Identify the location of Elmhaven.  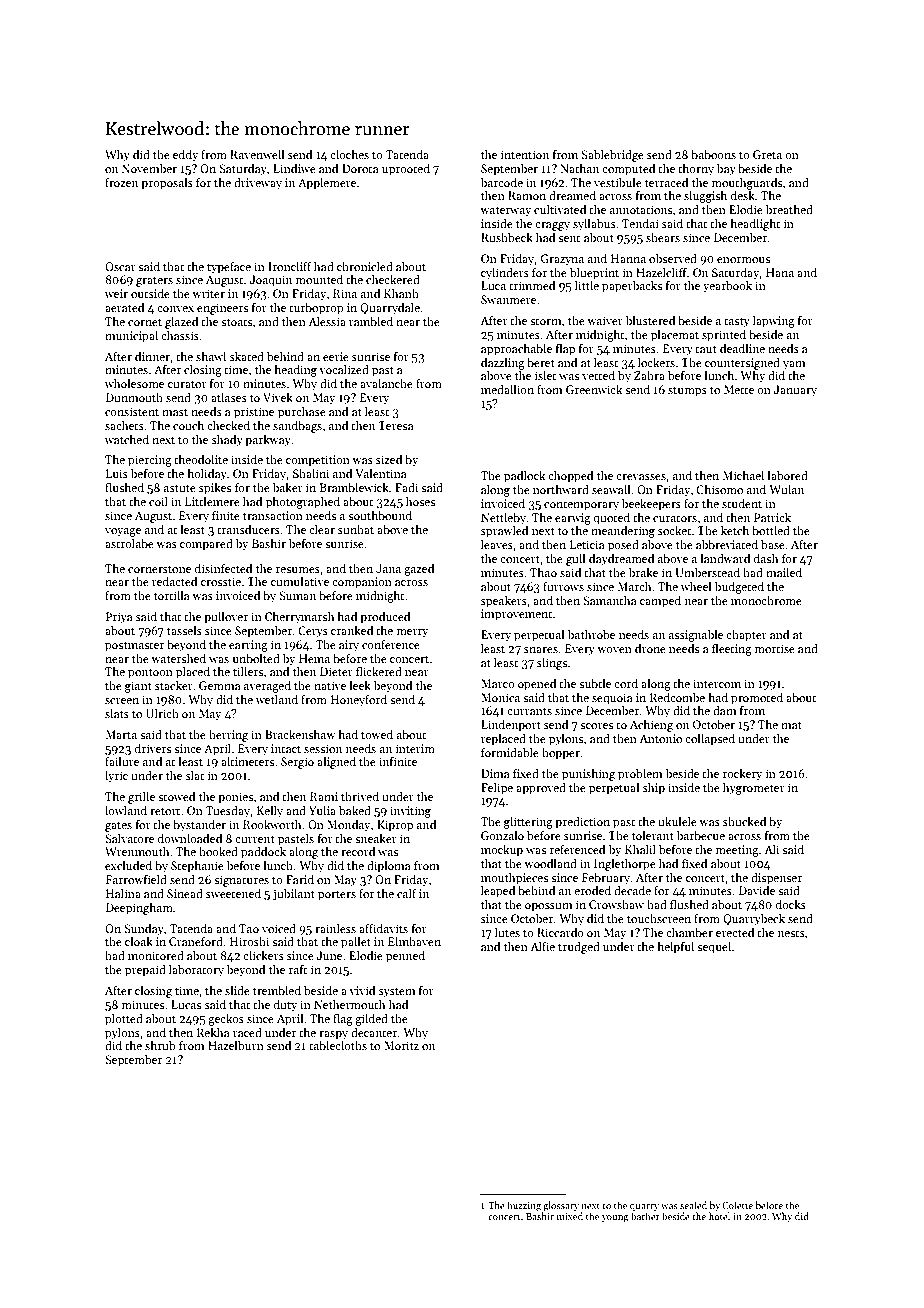
(414, 941).
